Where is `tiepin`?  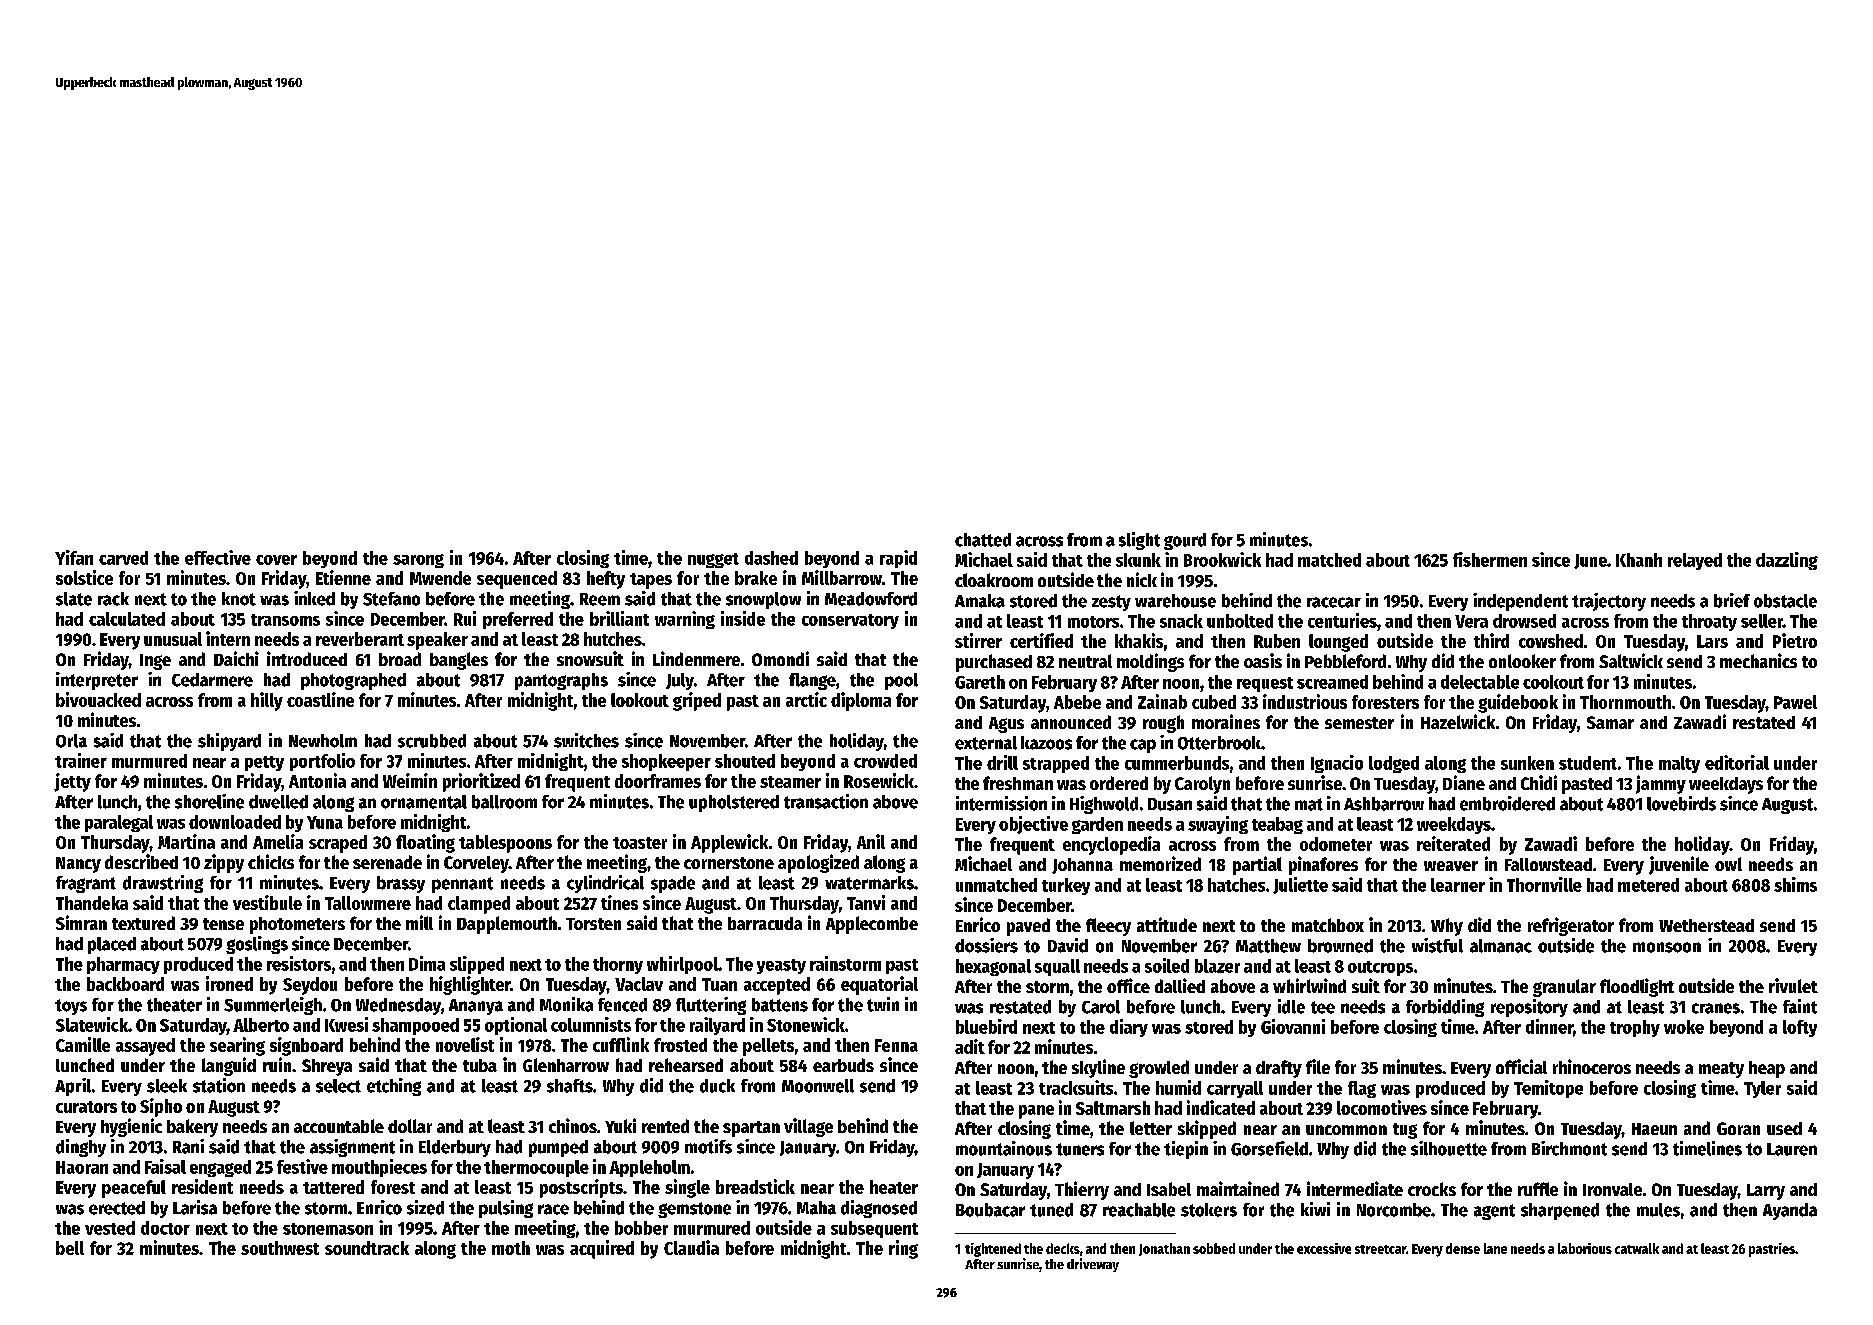
tiepin is located at coordinates (1186, 1150).
